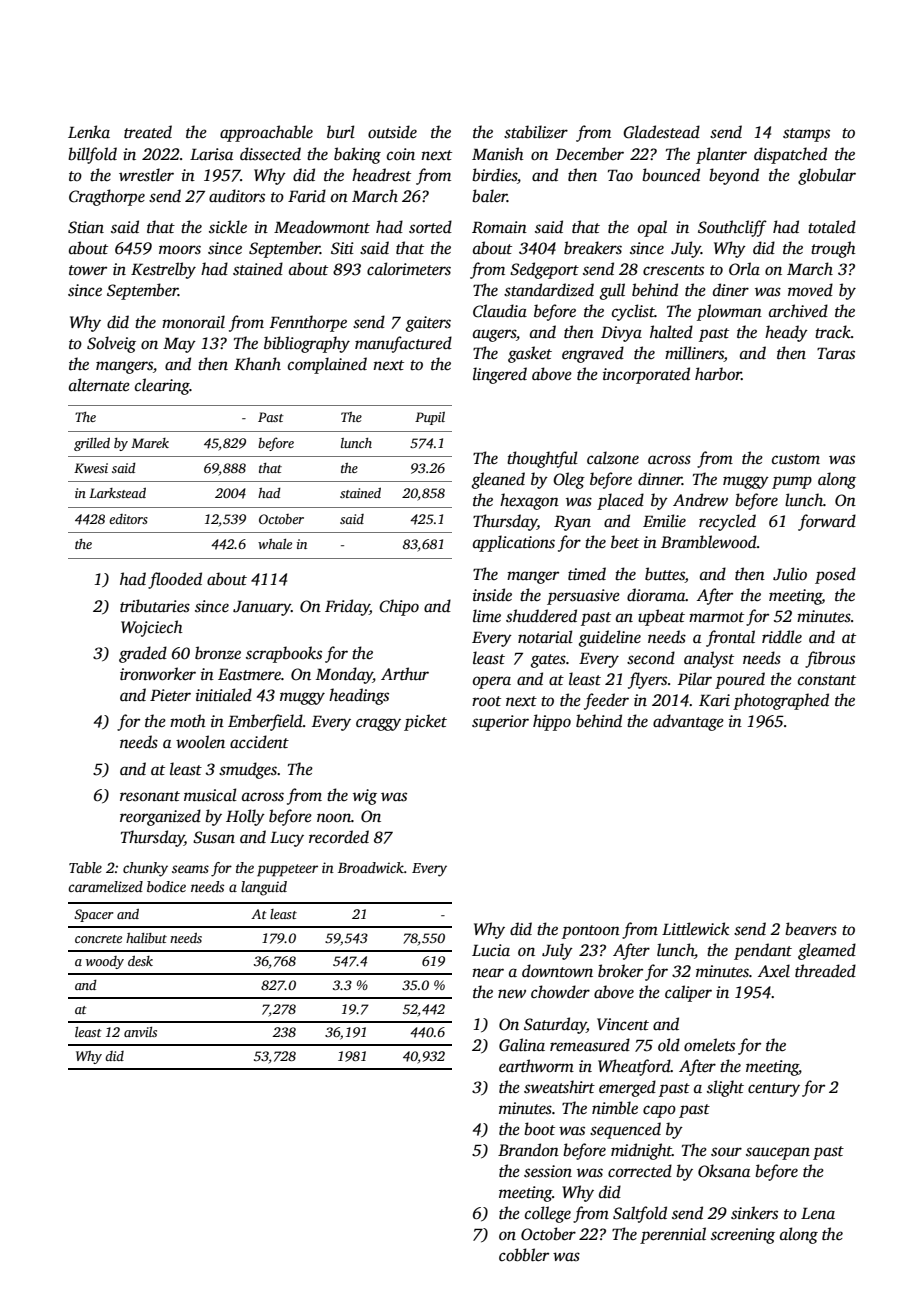 This screenshot has width=924, height=1308. I want to click on superior, so click(500, 723).
